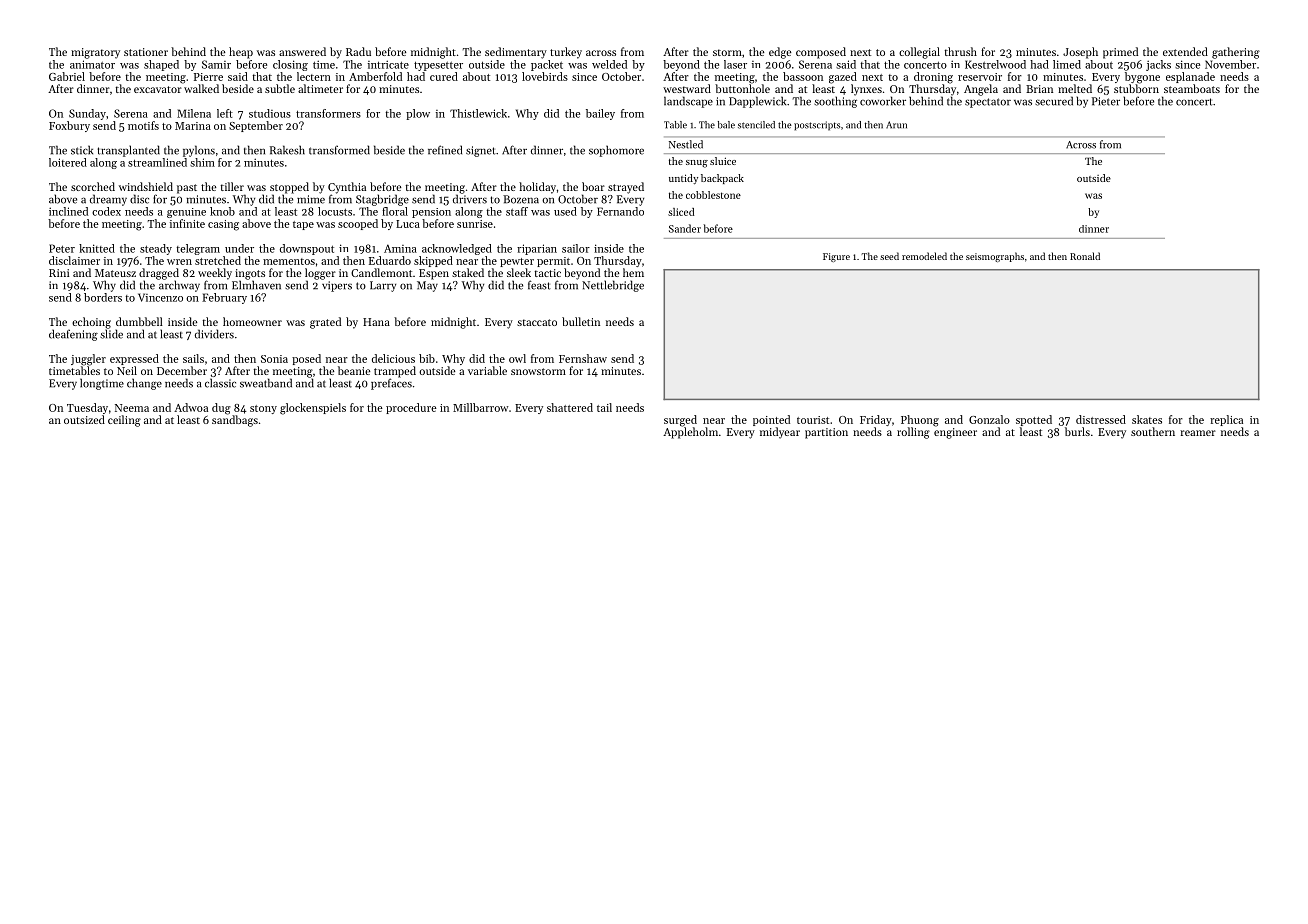 Image resolution: width=1308 pixels, height=924 pixels. I want to click on sleek, so click(519, 272).
